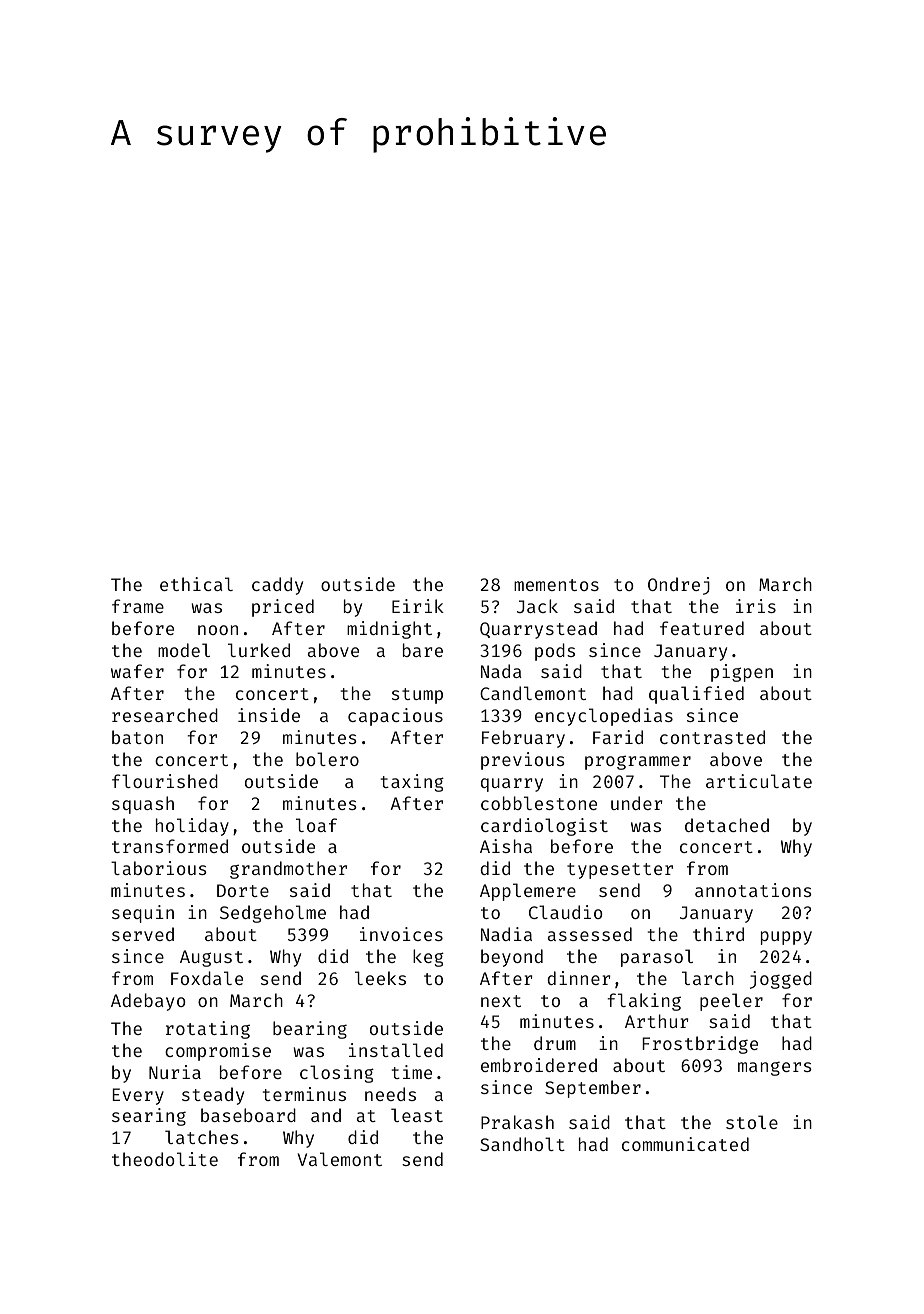  What do you see at coordinates (165, 1159) in the document?
I see `theodolite` at bounding box center [165, 1159].
